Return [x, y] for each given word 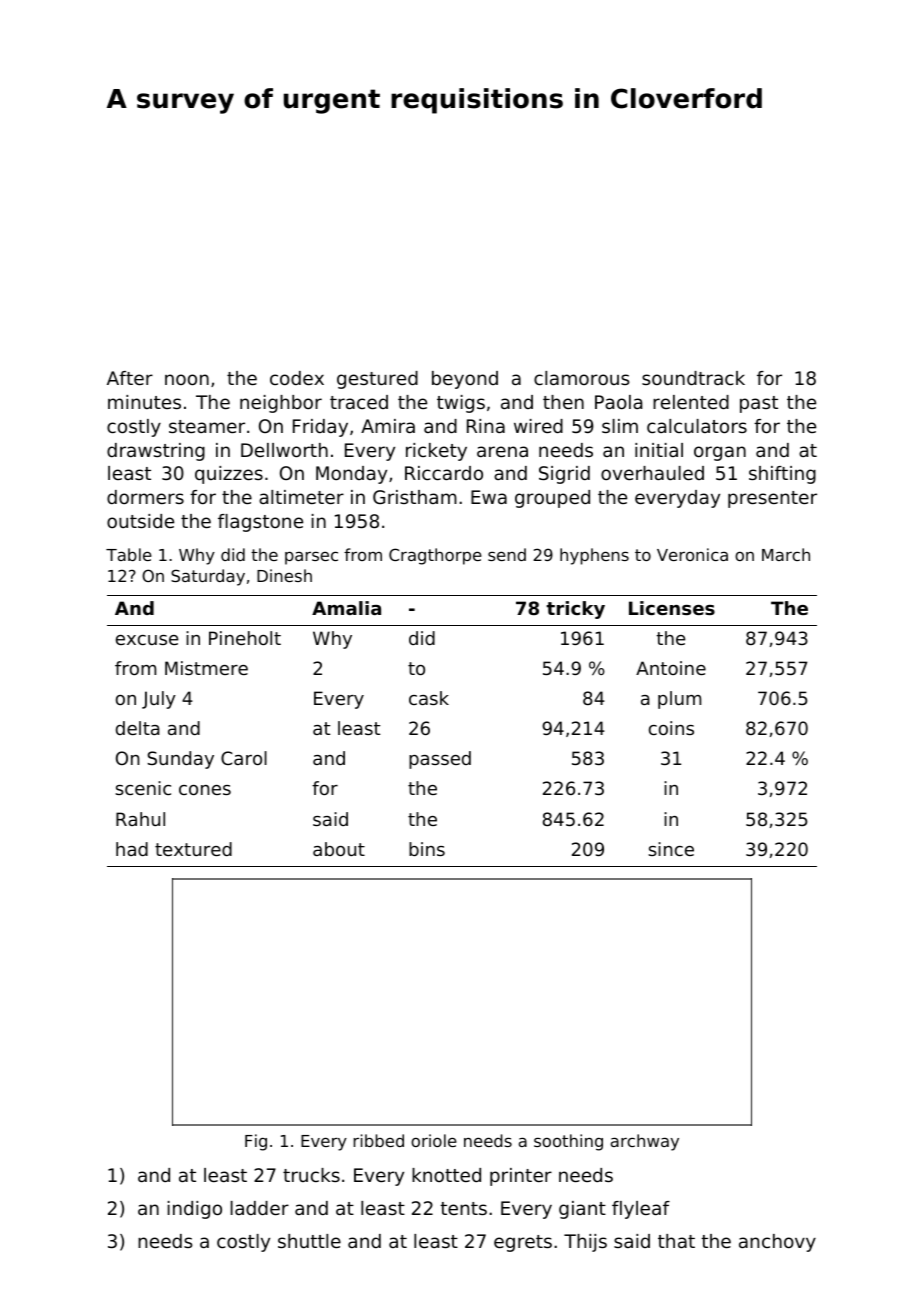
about [339, 849]
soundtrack [693, 378]
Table [129, 554]
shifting [782, 475]
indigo [195, 1210]
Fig [256, 1142]
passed [440, 760]
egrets [523, 1243]
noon [187, 379]
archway [645, 1142]
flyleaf [641, 1210]
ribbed [379, 1140]
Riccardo [444, 473]
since [671, 849]
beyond [465, 380]
